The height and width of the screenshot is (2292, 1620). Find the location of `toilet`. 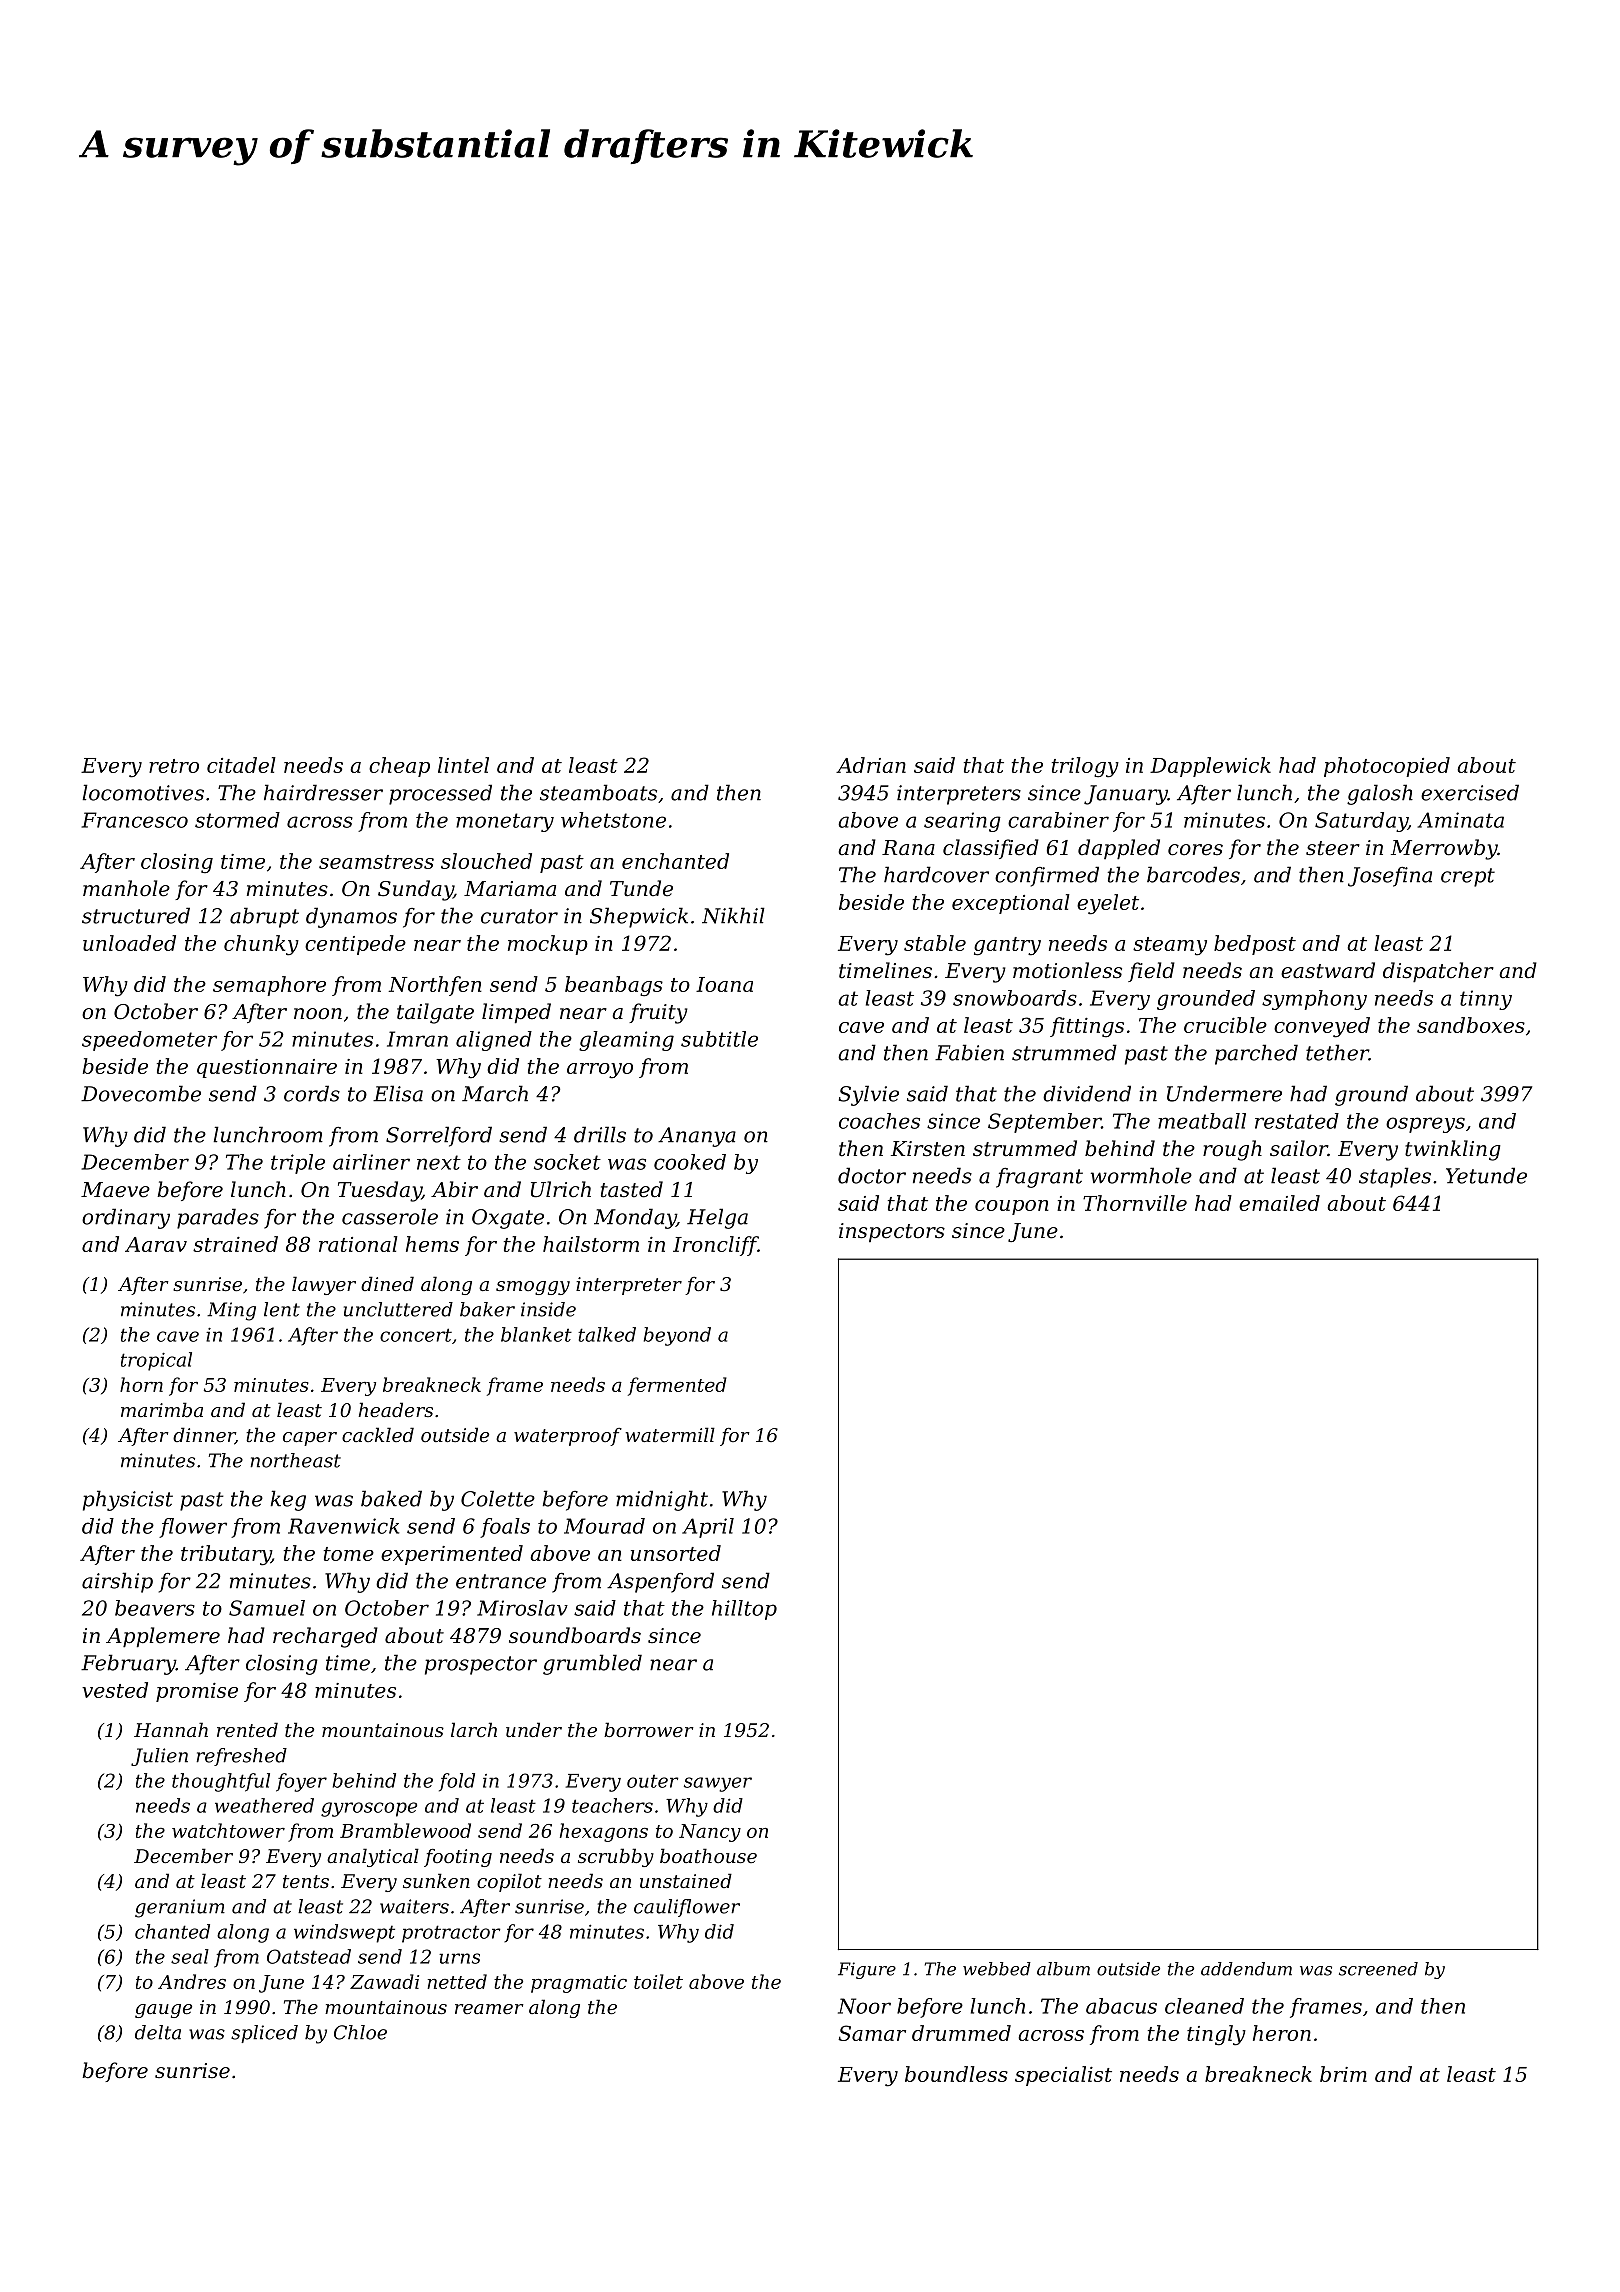

toilet is located at coordinates (658, 1981).
